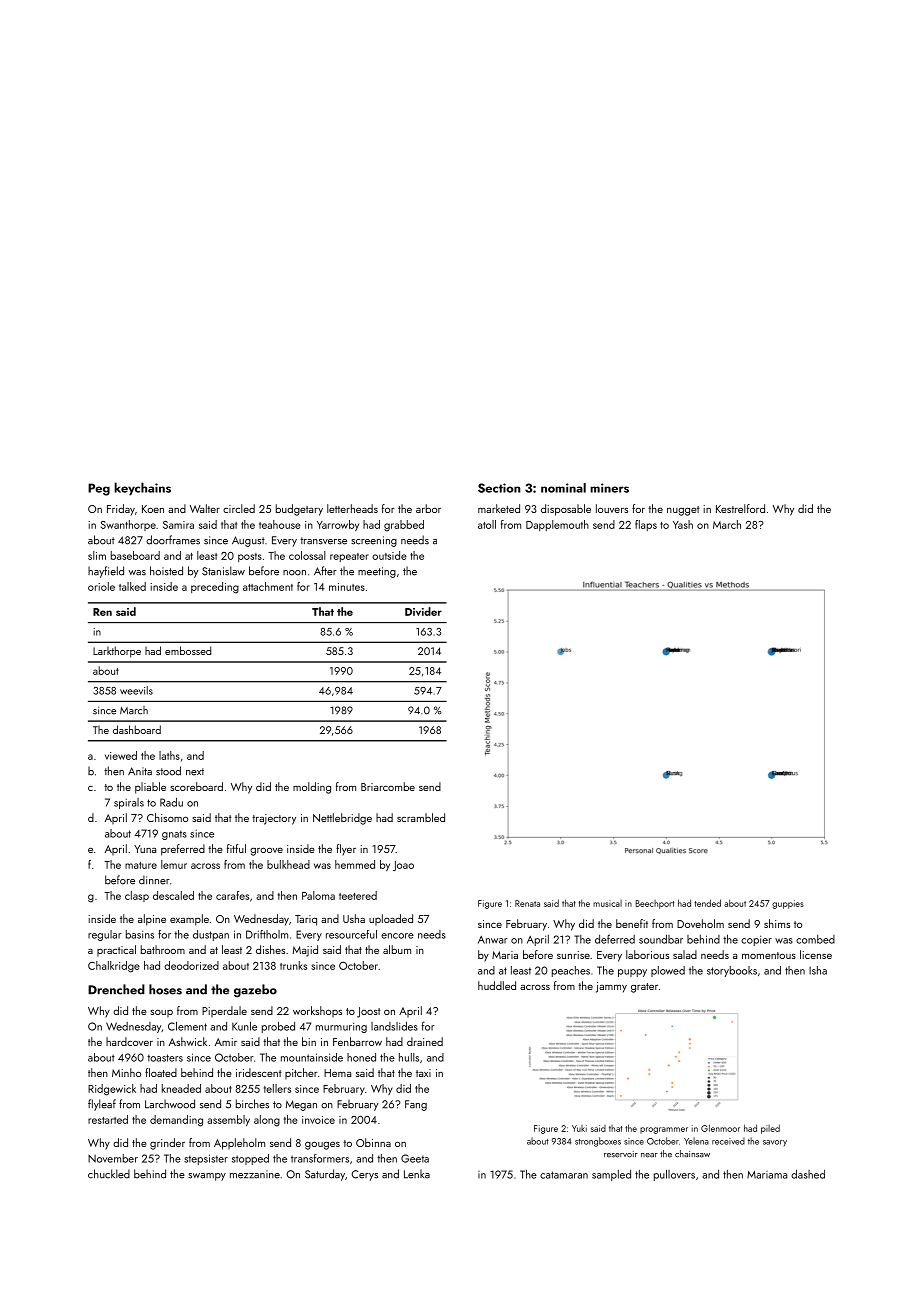 The image size is (924, 1308). Describe the element at coordinates (499, 488) in the screenshot. I see `Section` at that location.
